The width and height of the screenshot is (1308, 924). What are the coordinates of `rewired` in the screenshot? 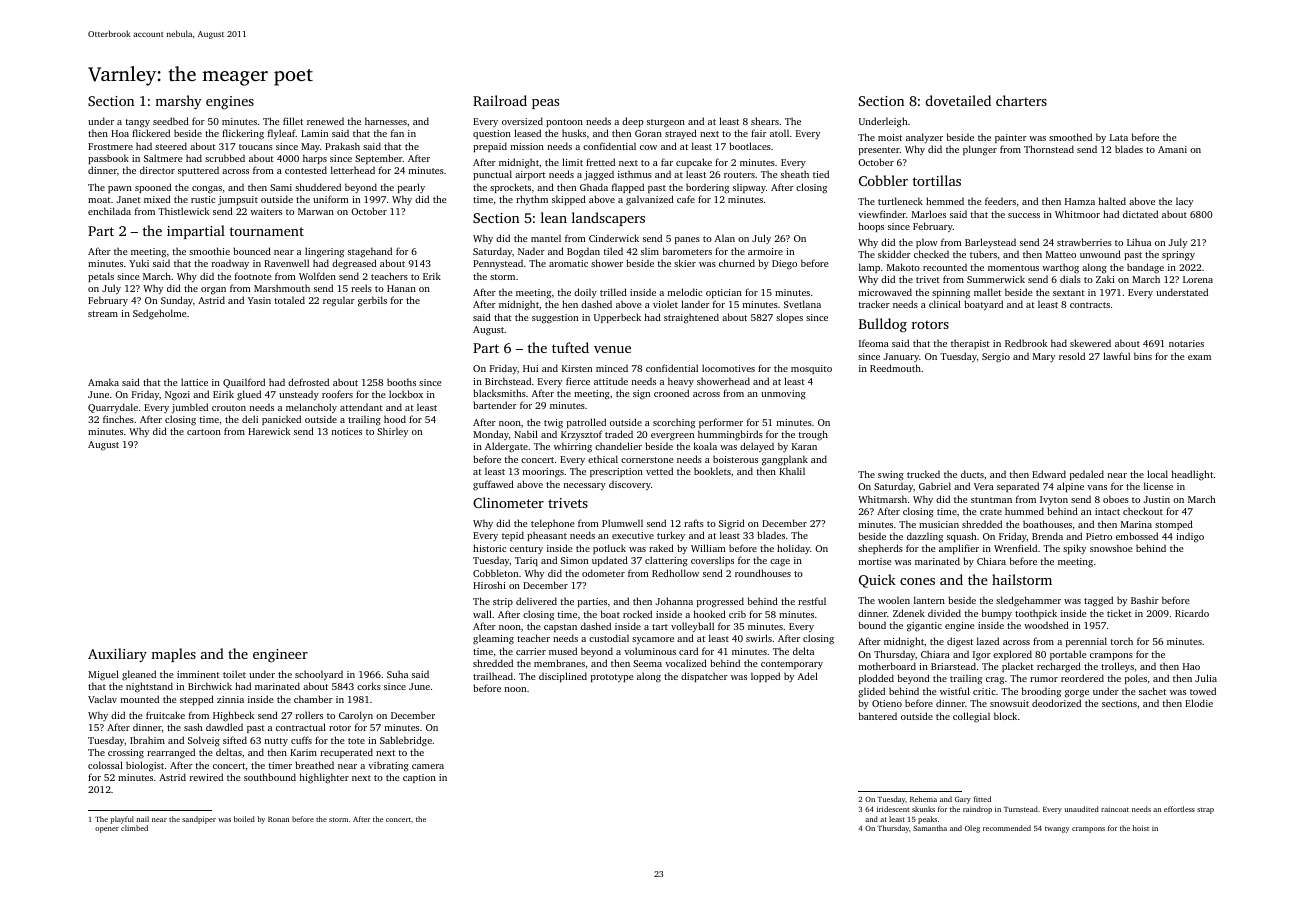 It's located at (206, 777).
